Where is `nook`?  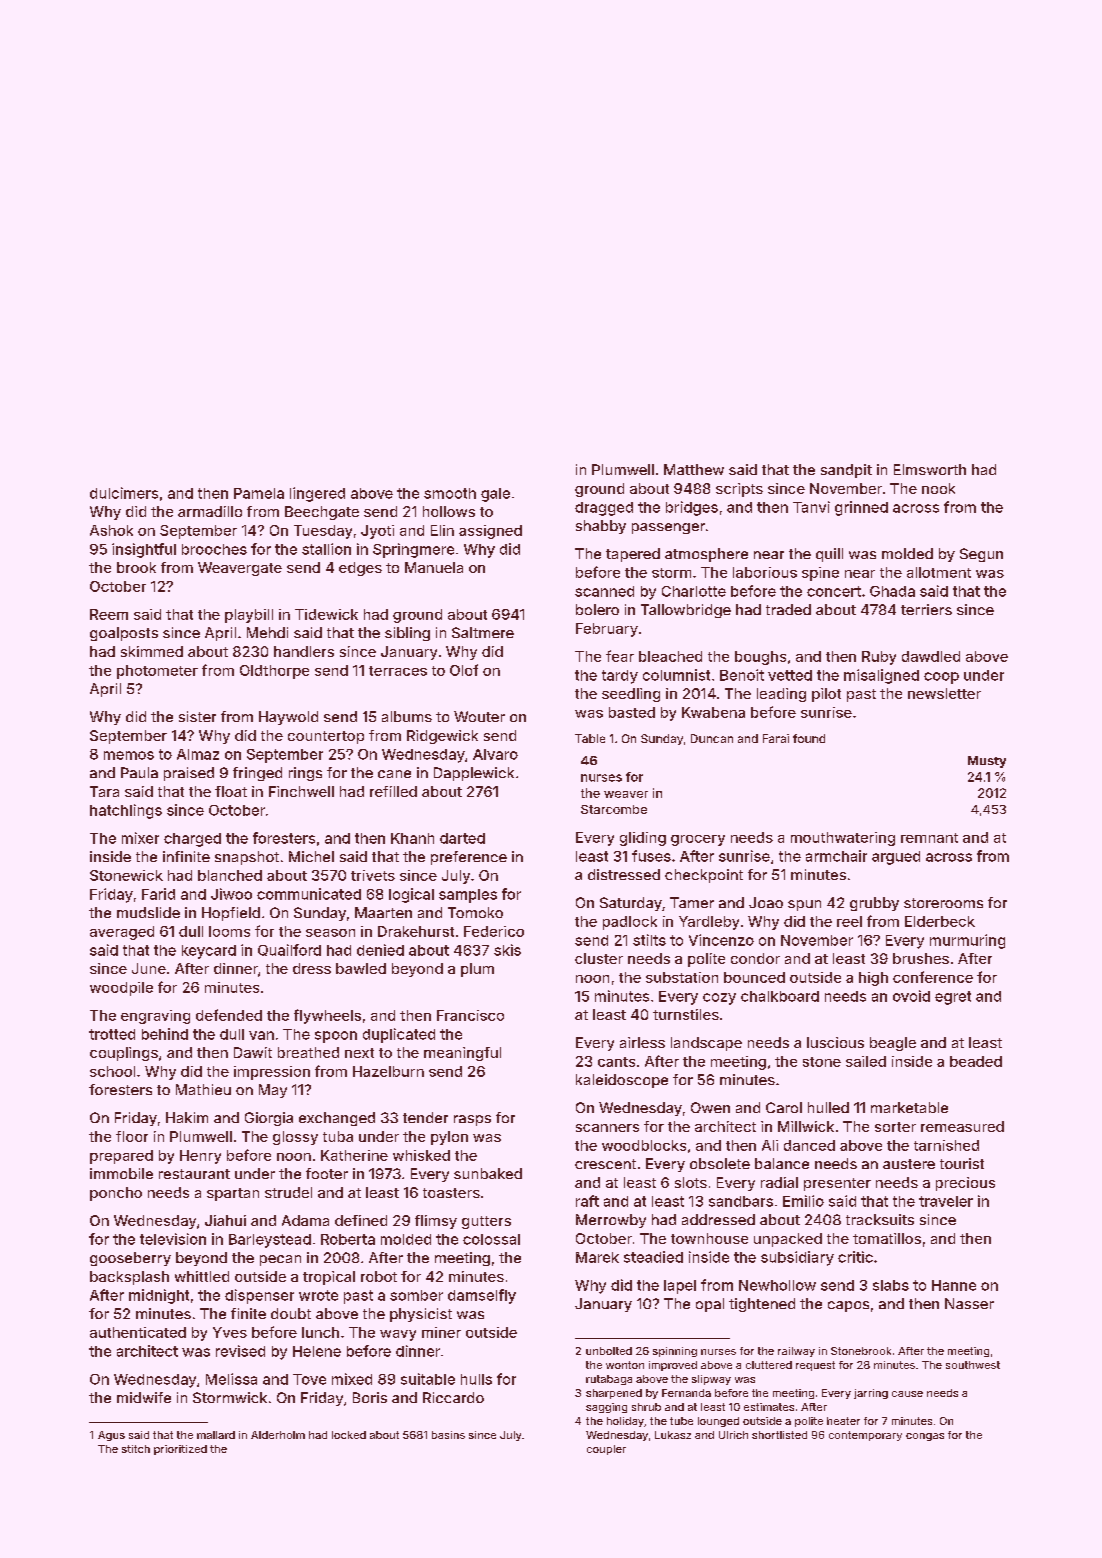 nook is located at coordinates (938, 488).
